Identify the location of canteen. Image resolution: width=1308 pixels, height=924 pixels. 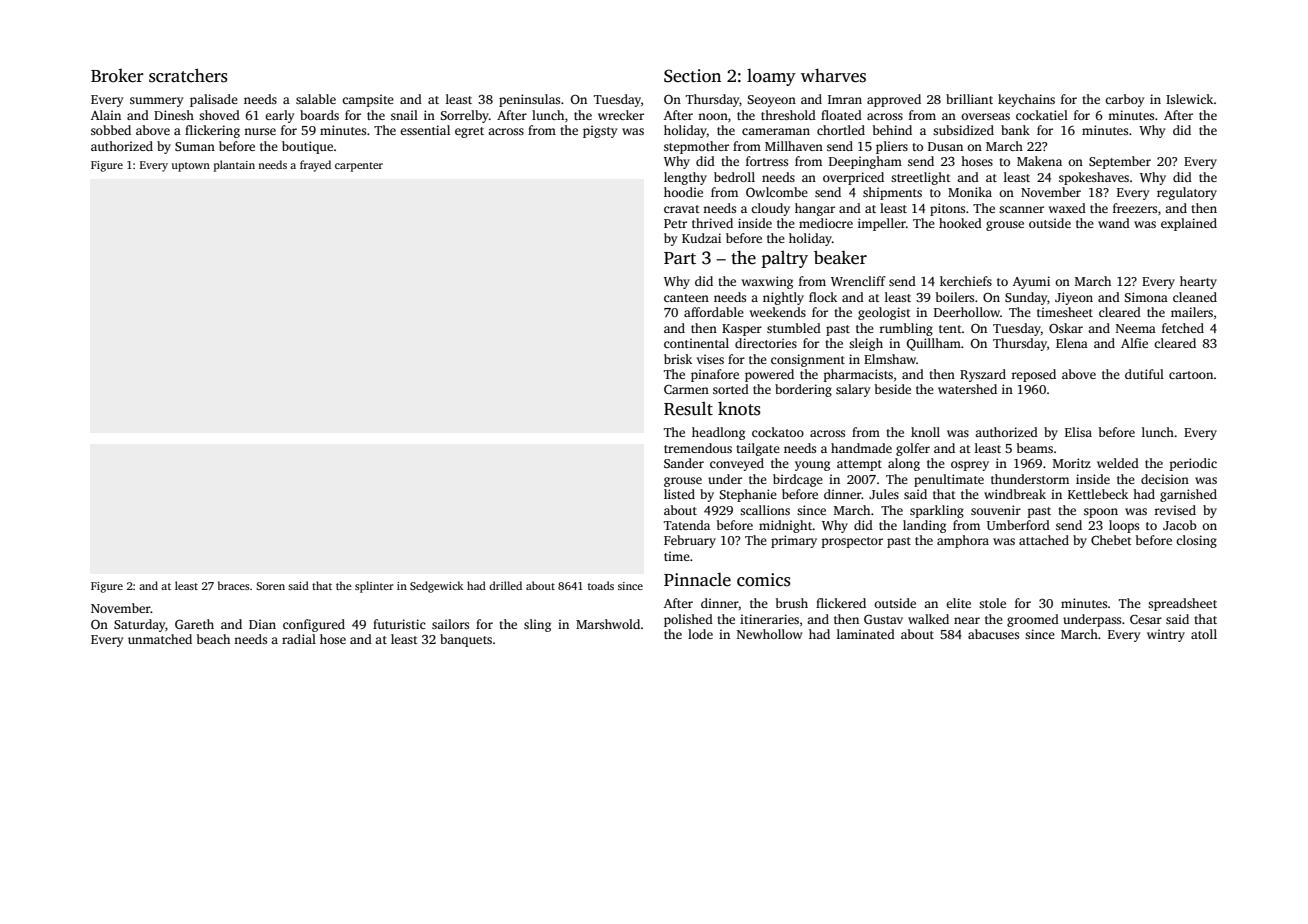
(686, 298).
